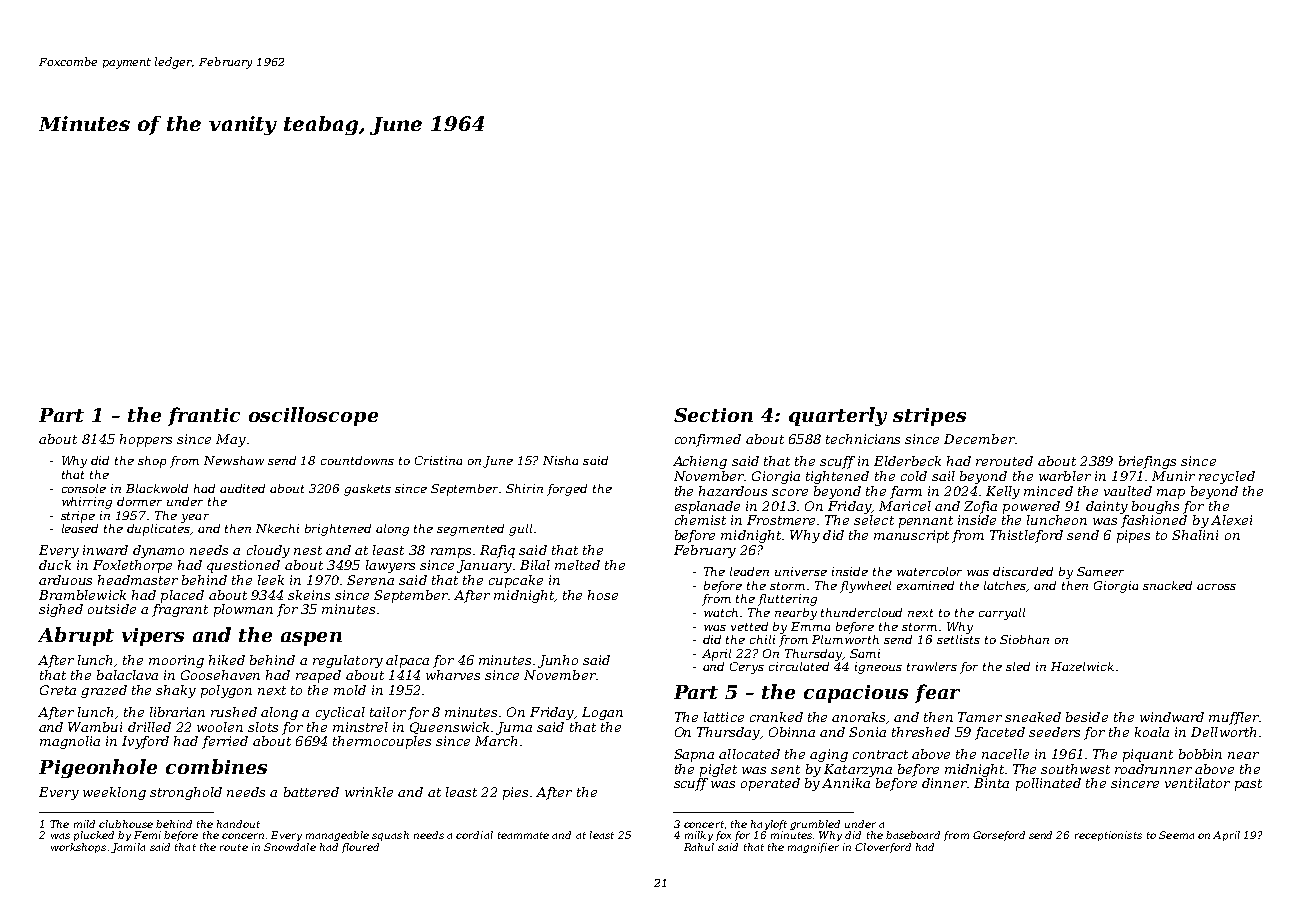 The width and height of the document is (1308, 924). Describe the element at coordinates (128, 848) in the document. I see `Jamila` at that location.
